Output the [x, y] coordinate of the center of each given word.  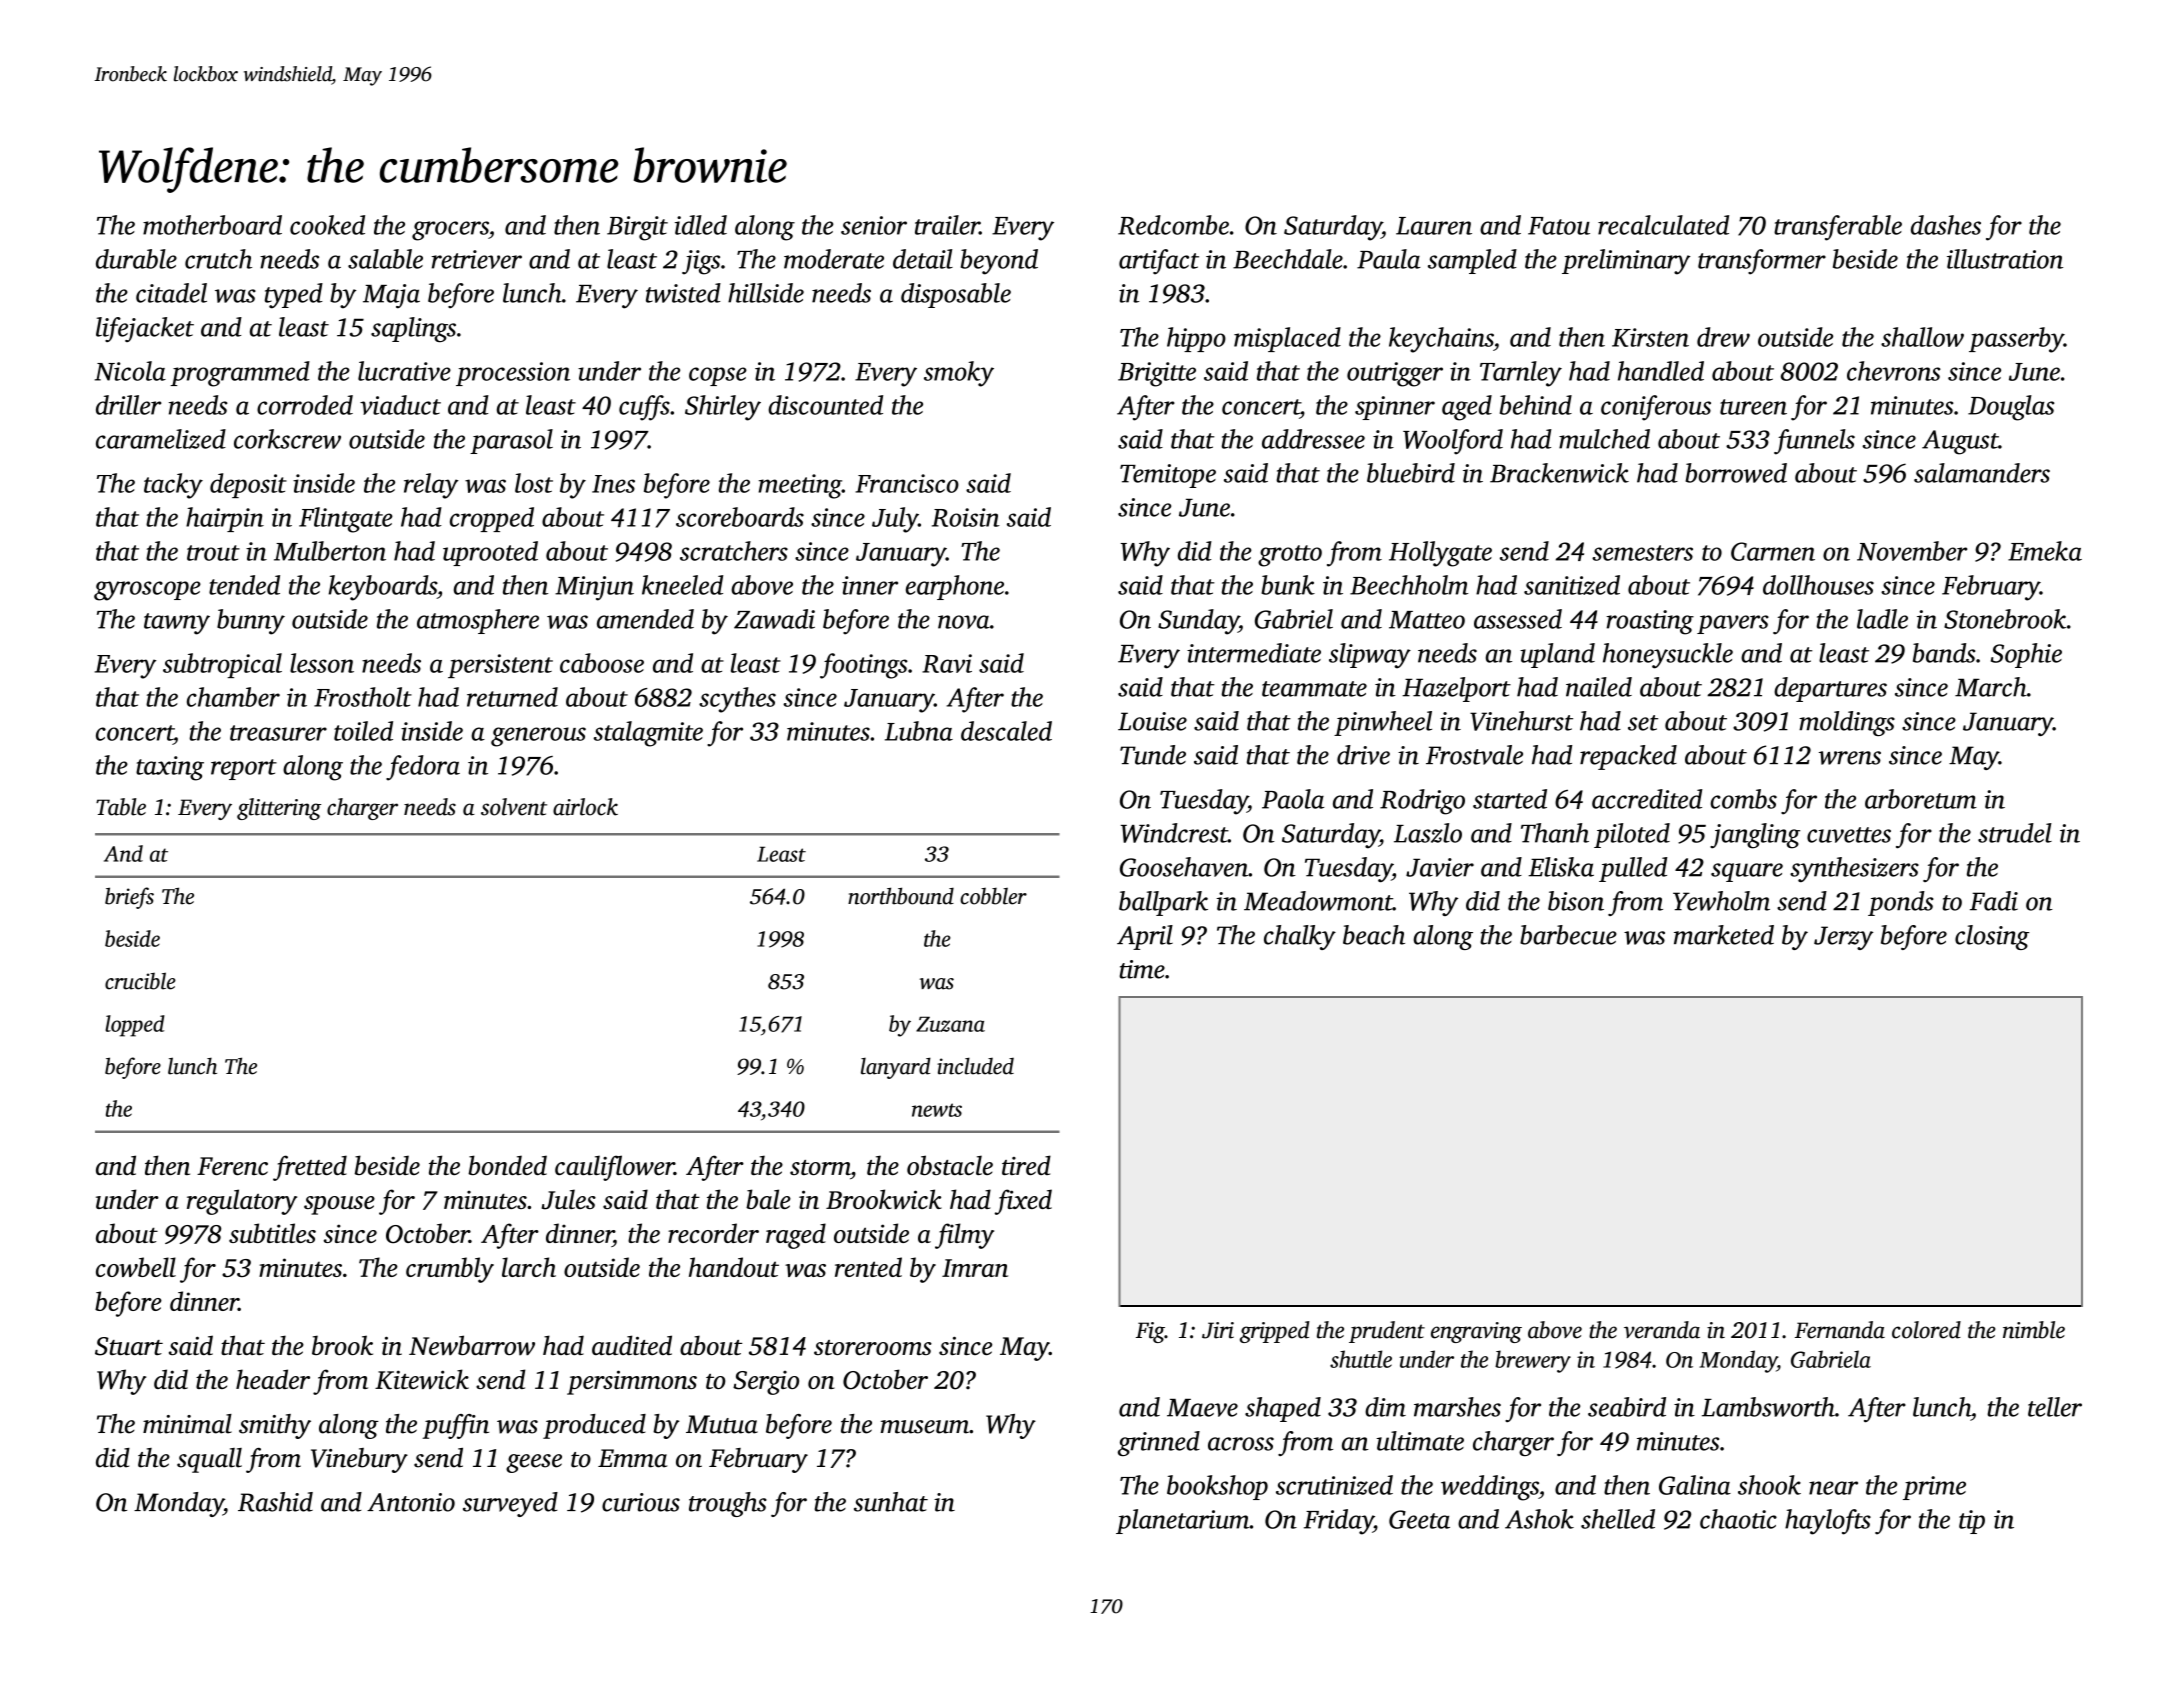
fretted [310, 1168]
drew [1723, 337]
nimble [2034, 1330]
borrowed [1736, 473]
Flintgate [346, 520]
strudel [2015, 833]
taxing [170, 768]
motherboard [212, 225]
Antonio [411, 1502]
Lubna [919, 731]
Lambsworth [1768, 1407]
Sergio [766, 1383]
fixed [1023, 1202]
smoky [959, 374]
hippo [1196, 339]
